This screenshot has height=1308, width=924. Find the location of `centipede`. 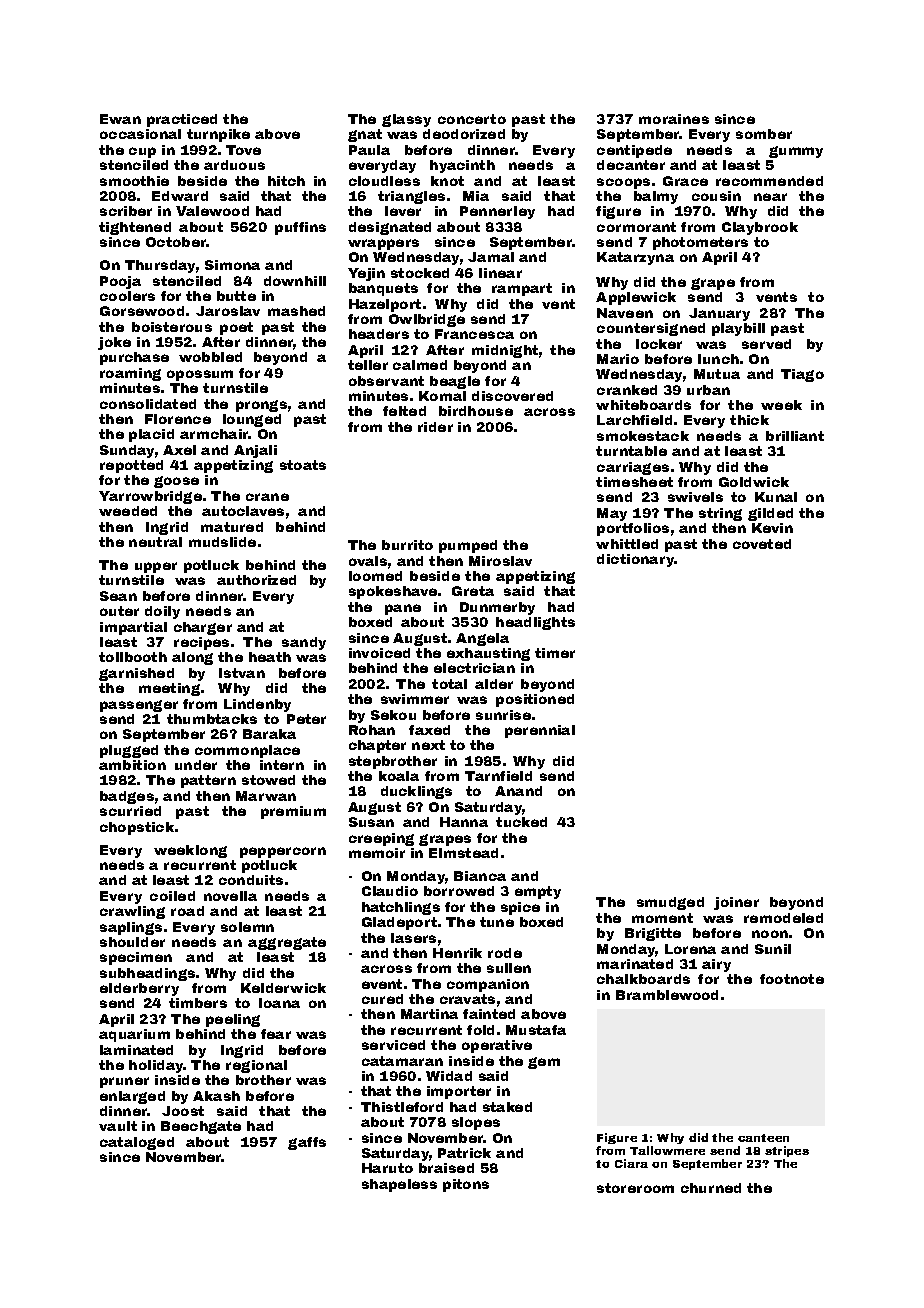

centipede is located at coordinates (634, 151).
